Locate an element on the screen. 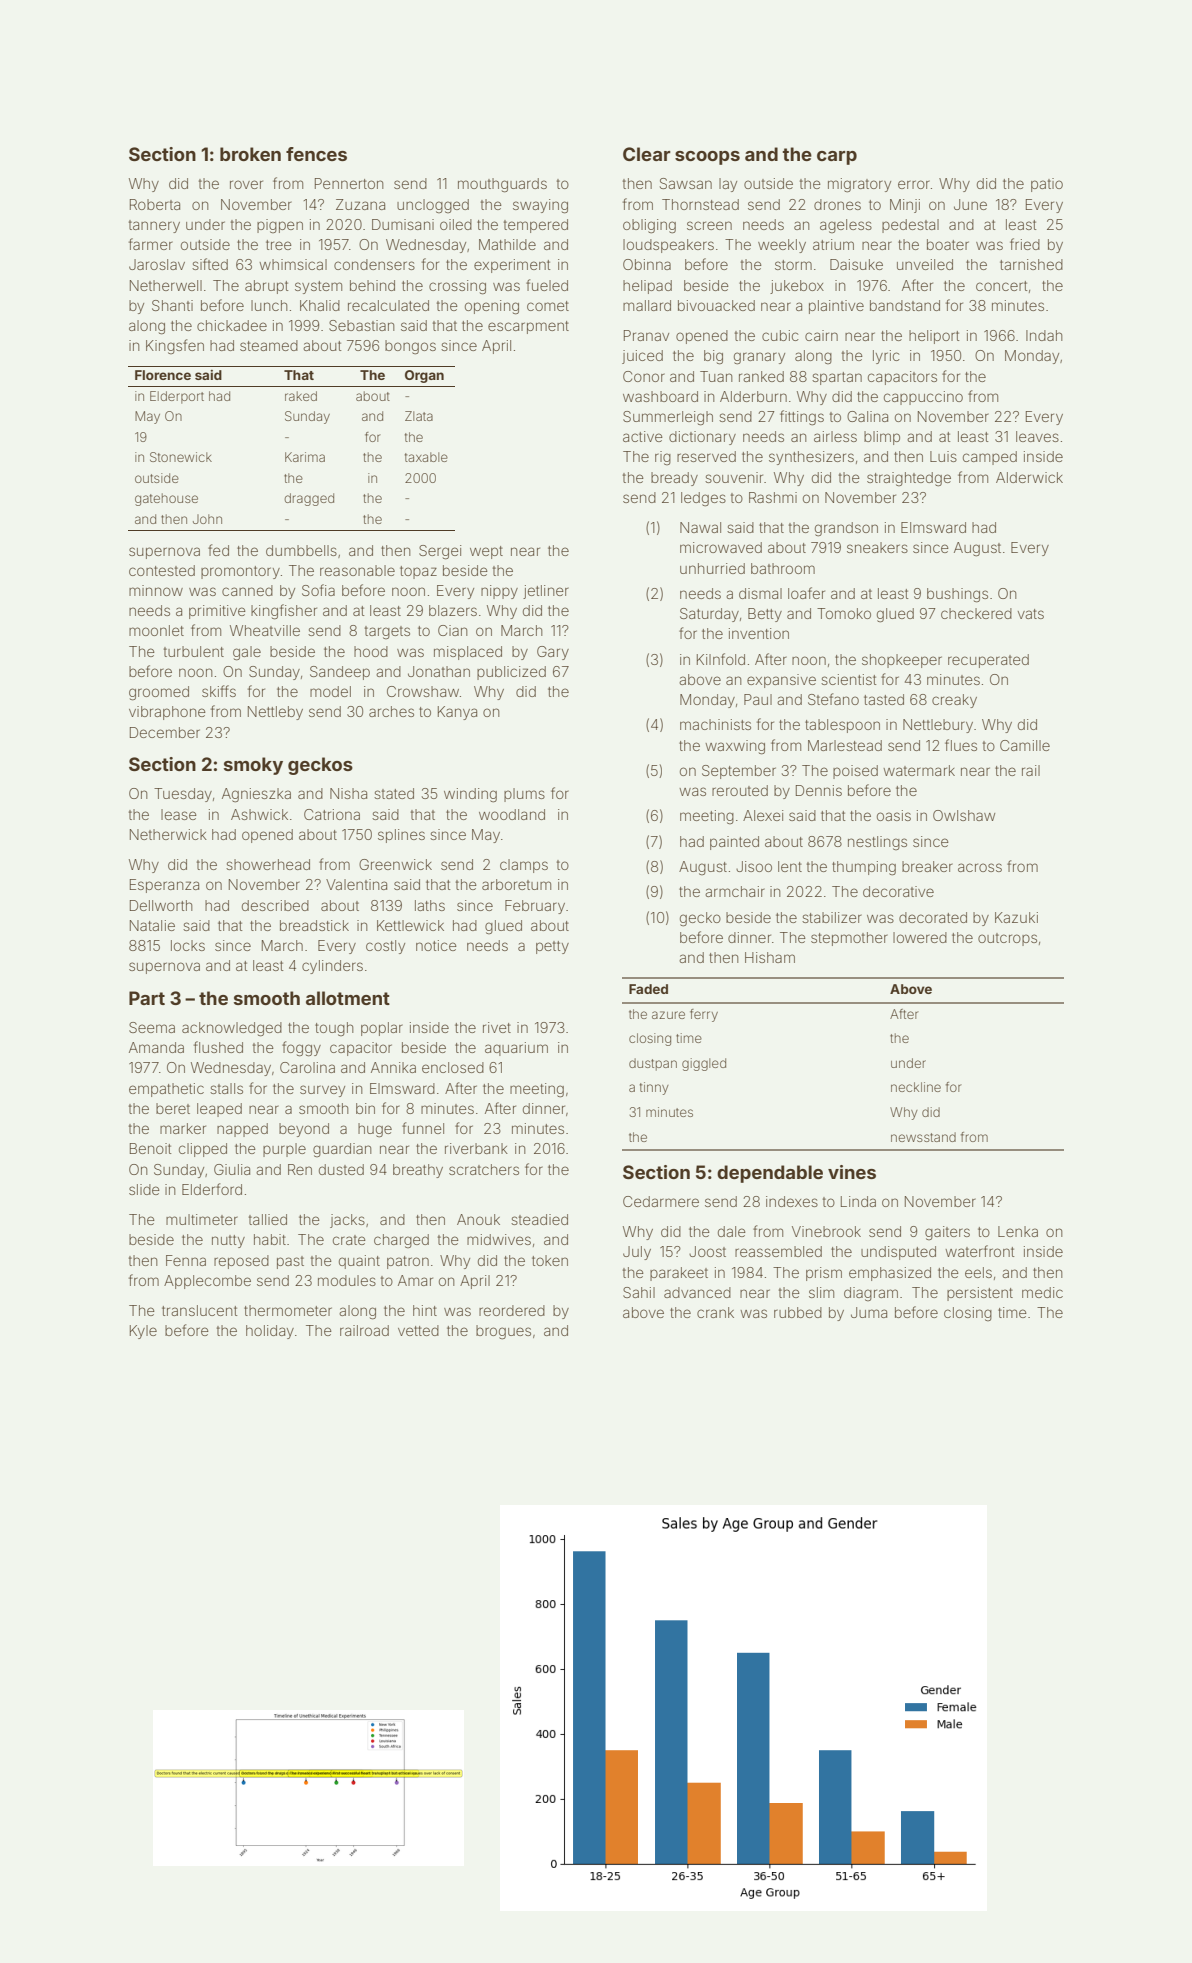 Image resolution: width=1192 pixels, height=1963 pixels. flues is located at coordinates (961, 745).
